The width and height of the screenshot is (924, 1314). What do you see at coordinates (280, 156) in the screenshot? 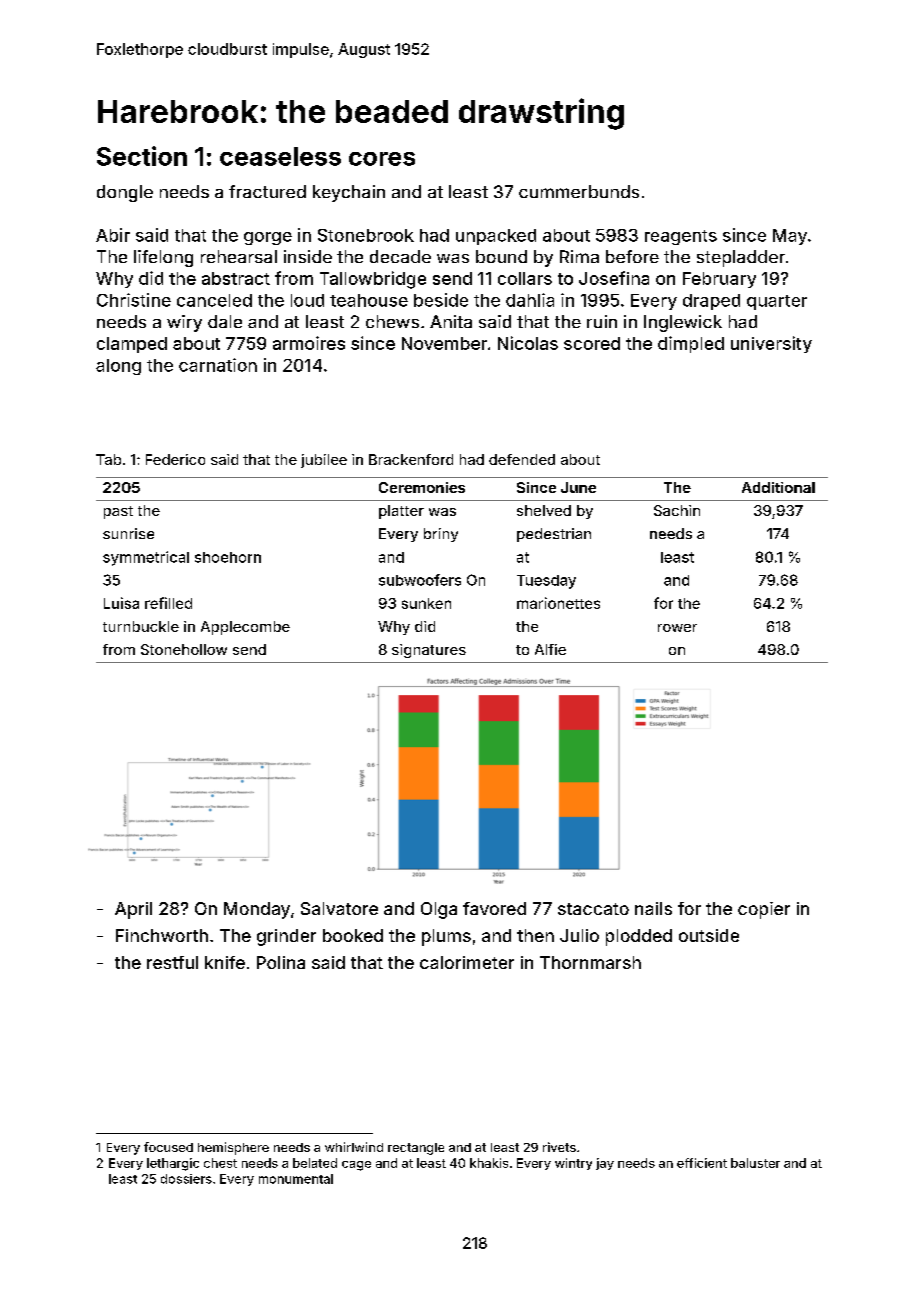
I see `ceaseless` at bounding box center [280, 156].
